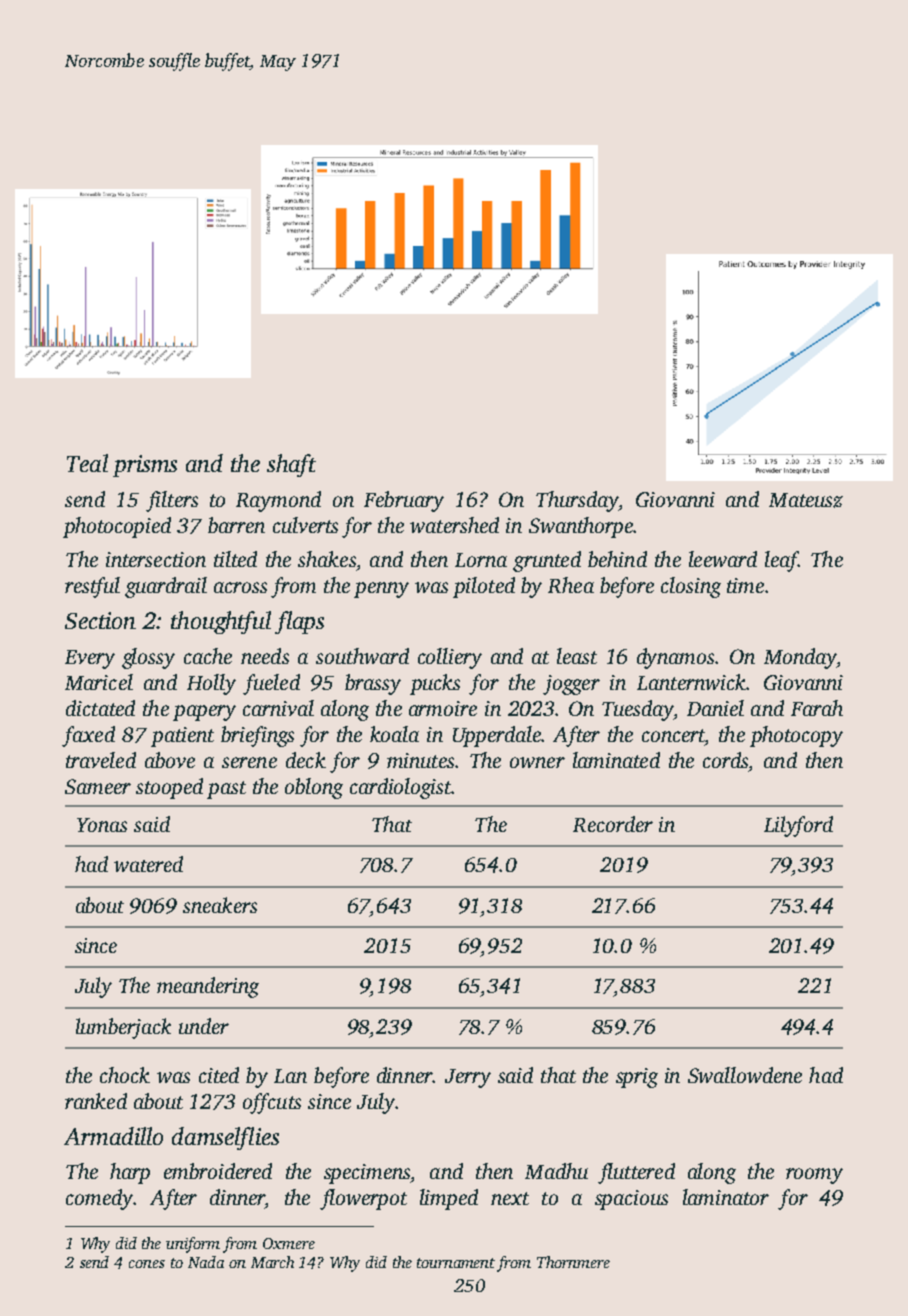 Image resolution: width=908 pixels, height=1316 pixels. Describe the element at coordinates (806, 500) in the document. I see `Mateusz` at that location.
